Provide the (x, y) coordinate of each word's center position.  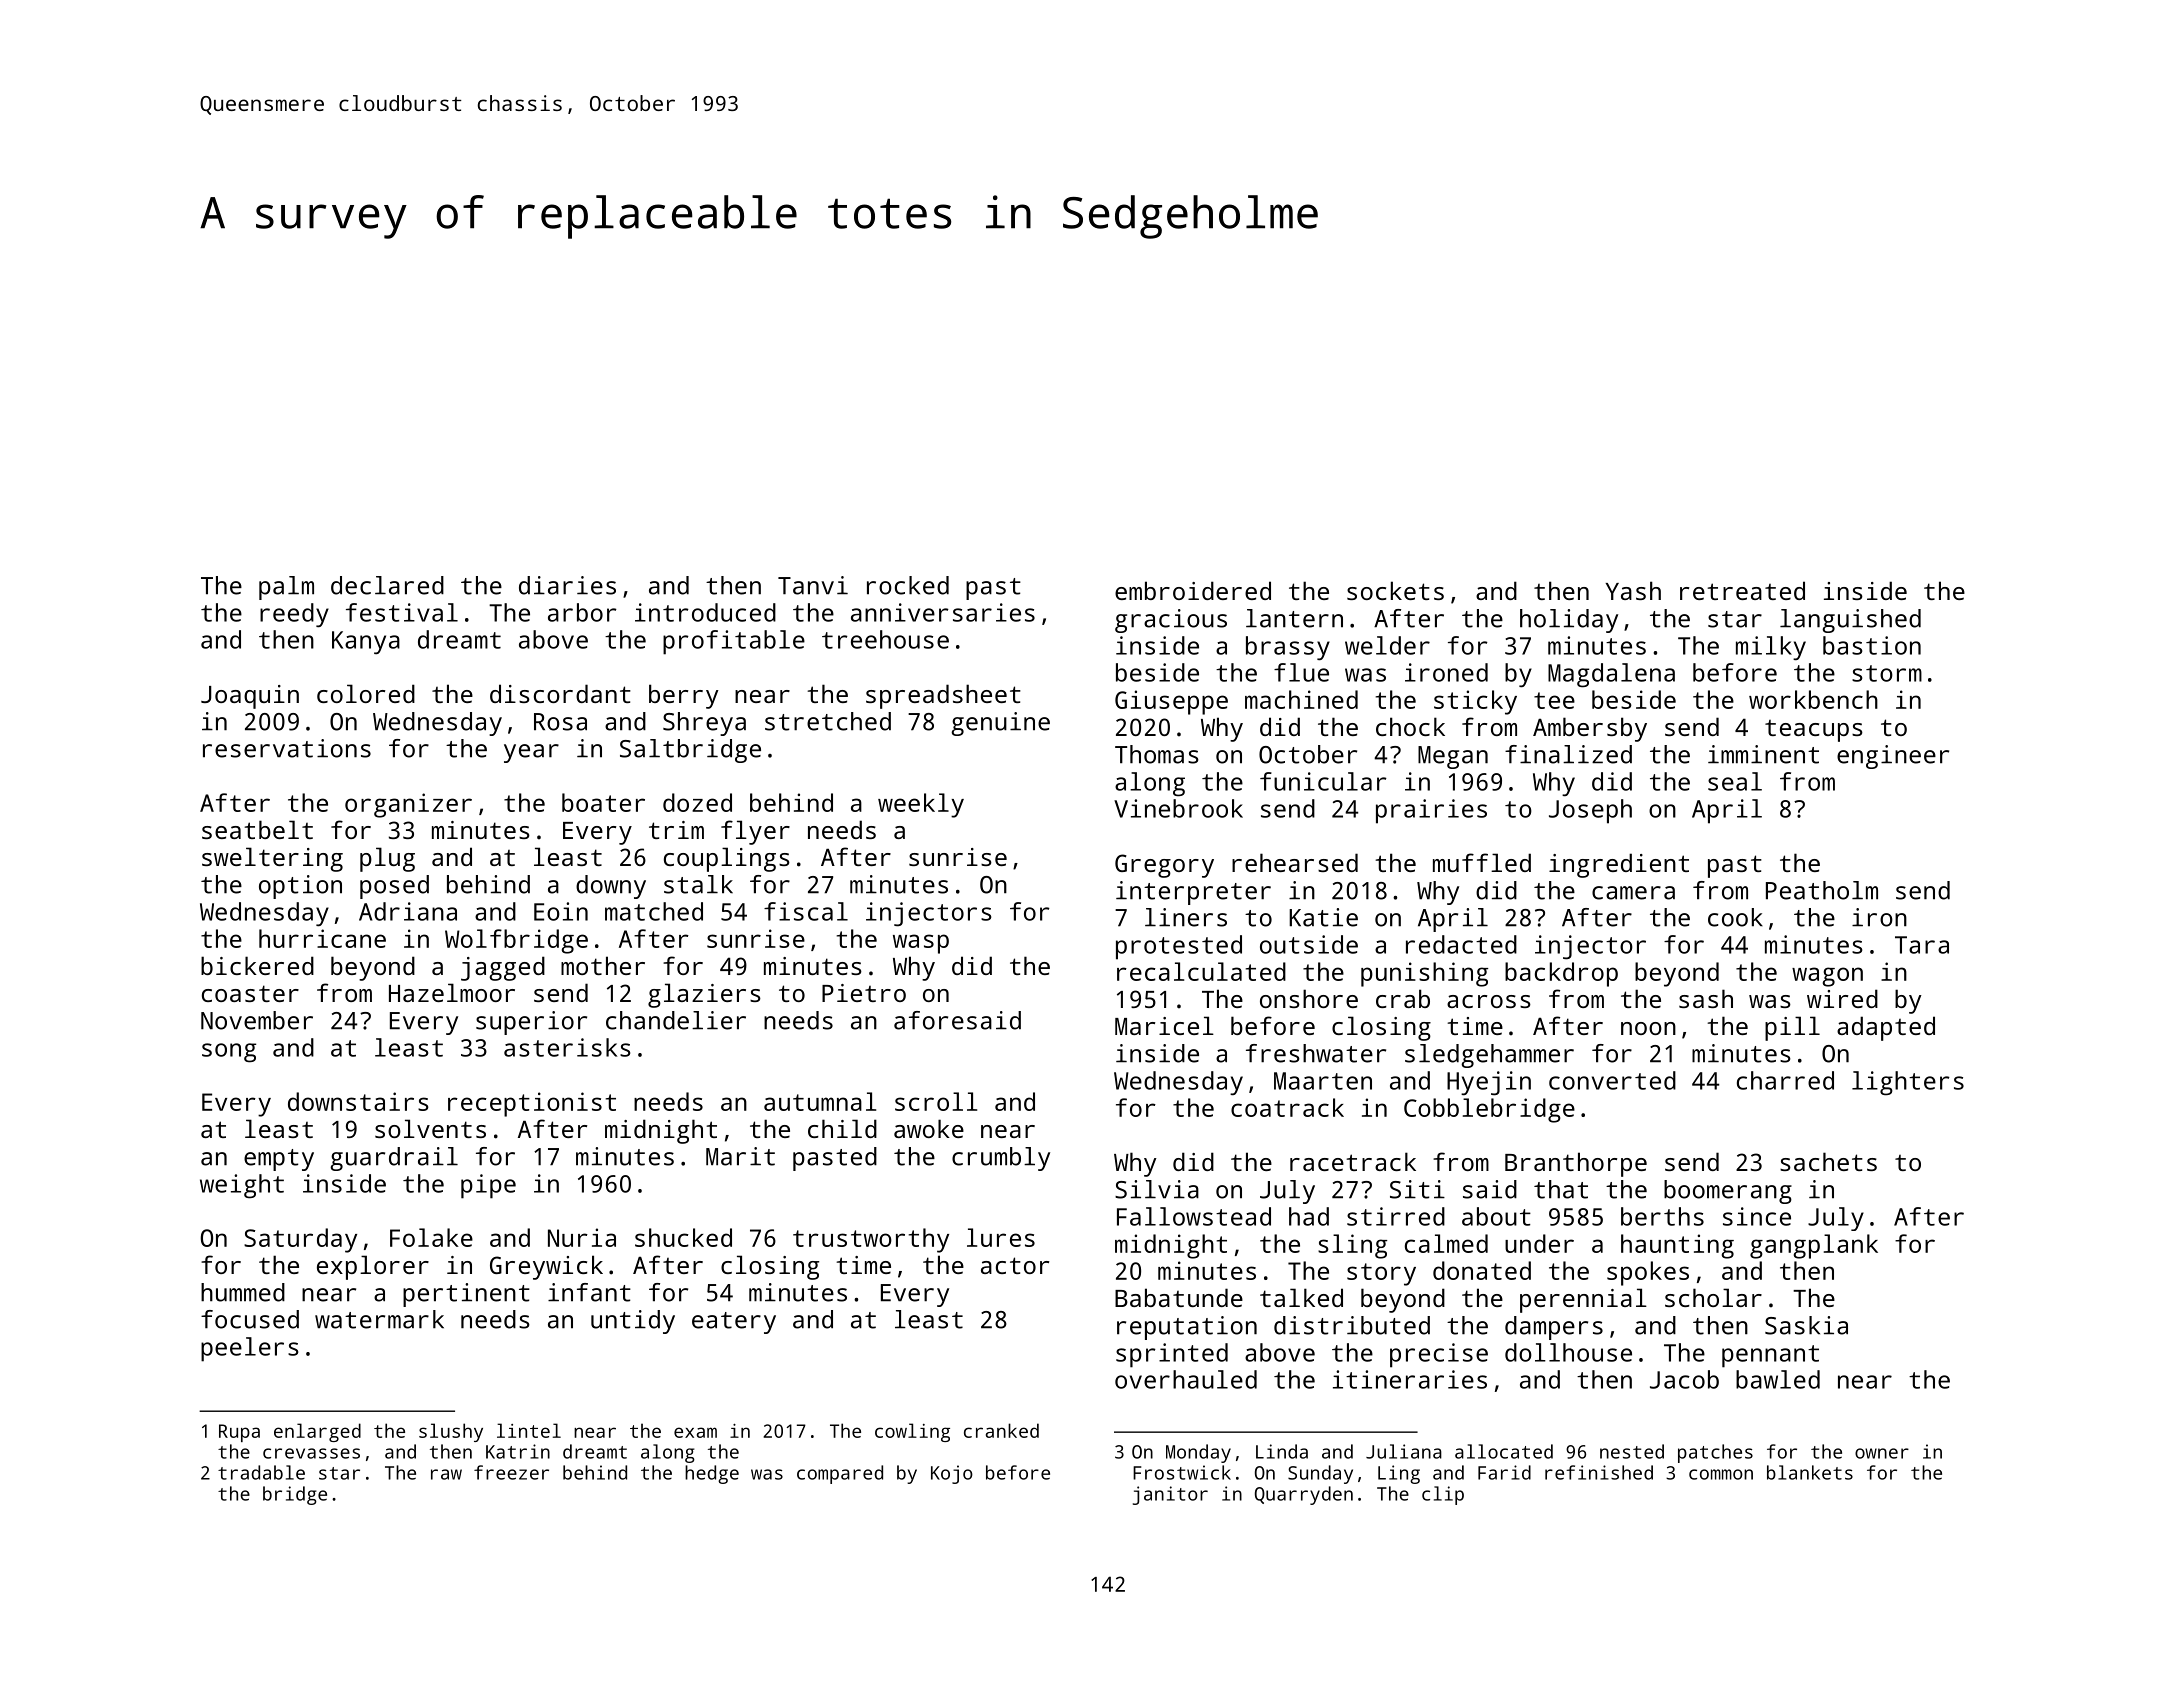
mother (603, 965)
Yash (1633, 590)
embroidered (1193, 590)
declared (387, 585)
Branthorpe (1576, 1164)
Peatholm (1822, 890)
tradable (261, 1472)
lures (1001, 1237)
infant (589, 1292)
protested (1179, 947)
